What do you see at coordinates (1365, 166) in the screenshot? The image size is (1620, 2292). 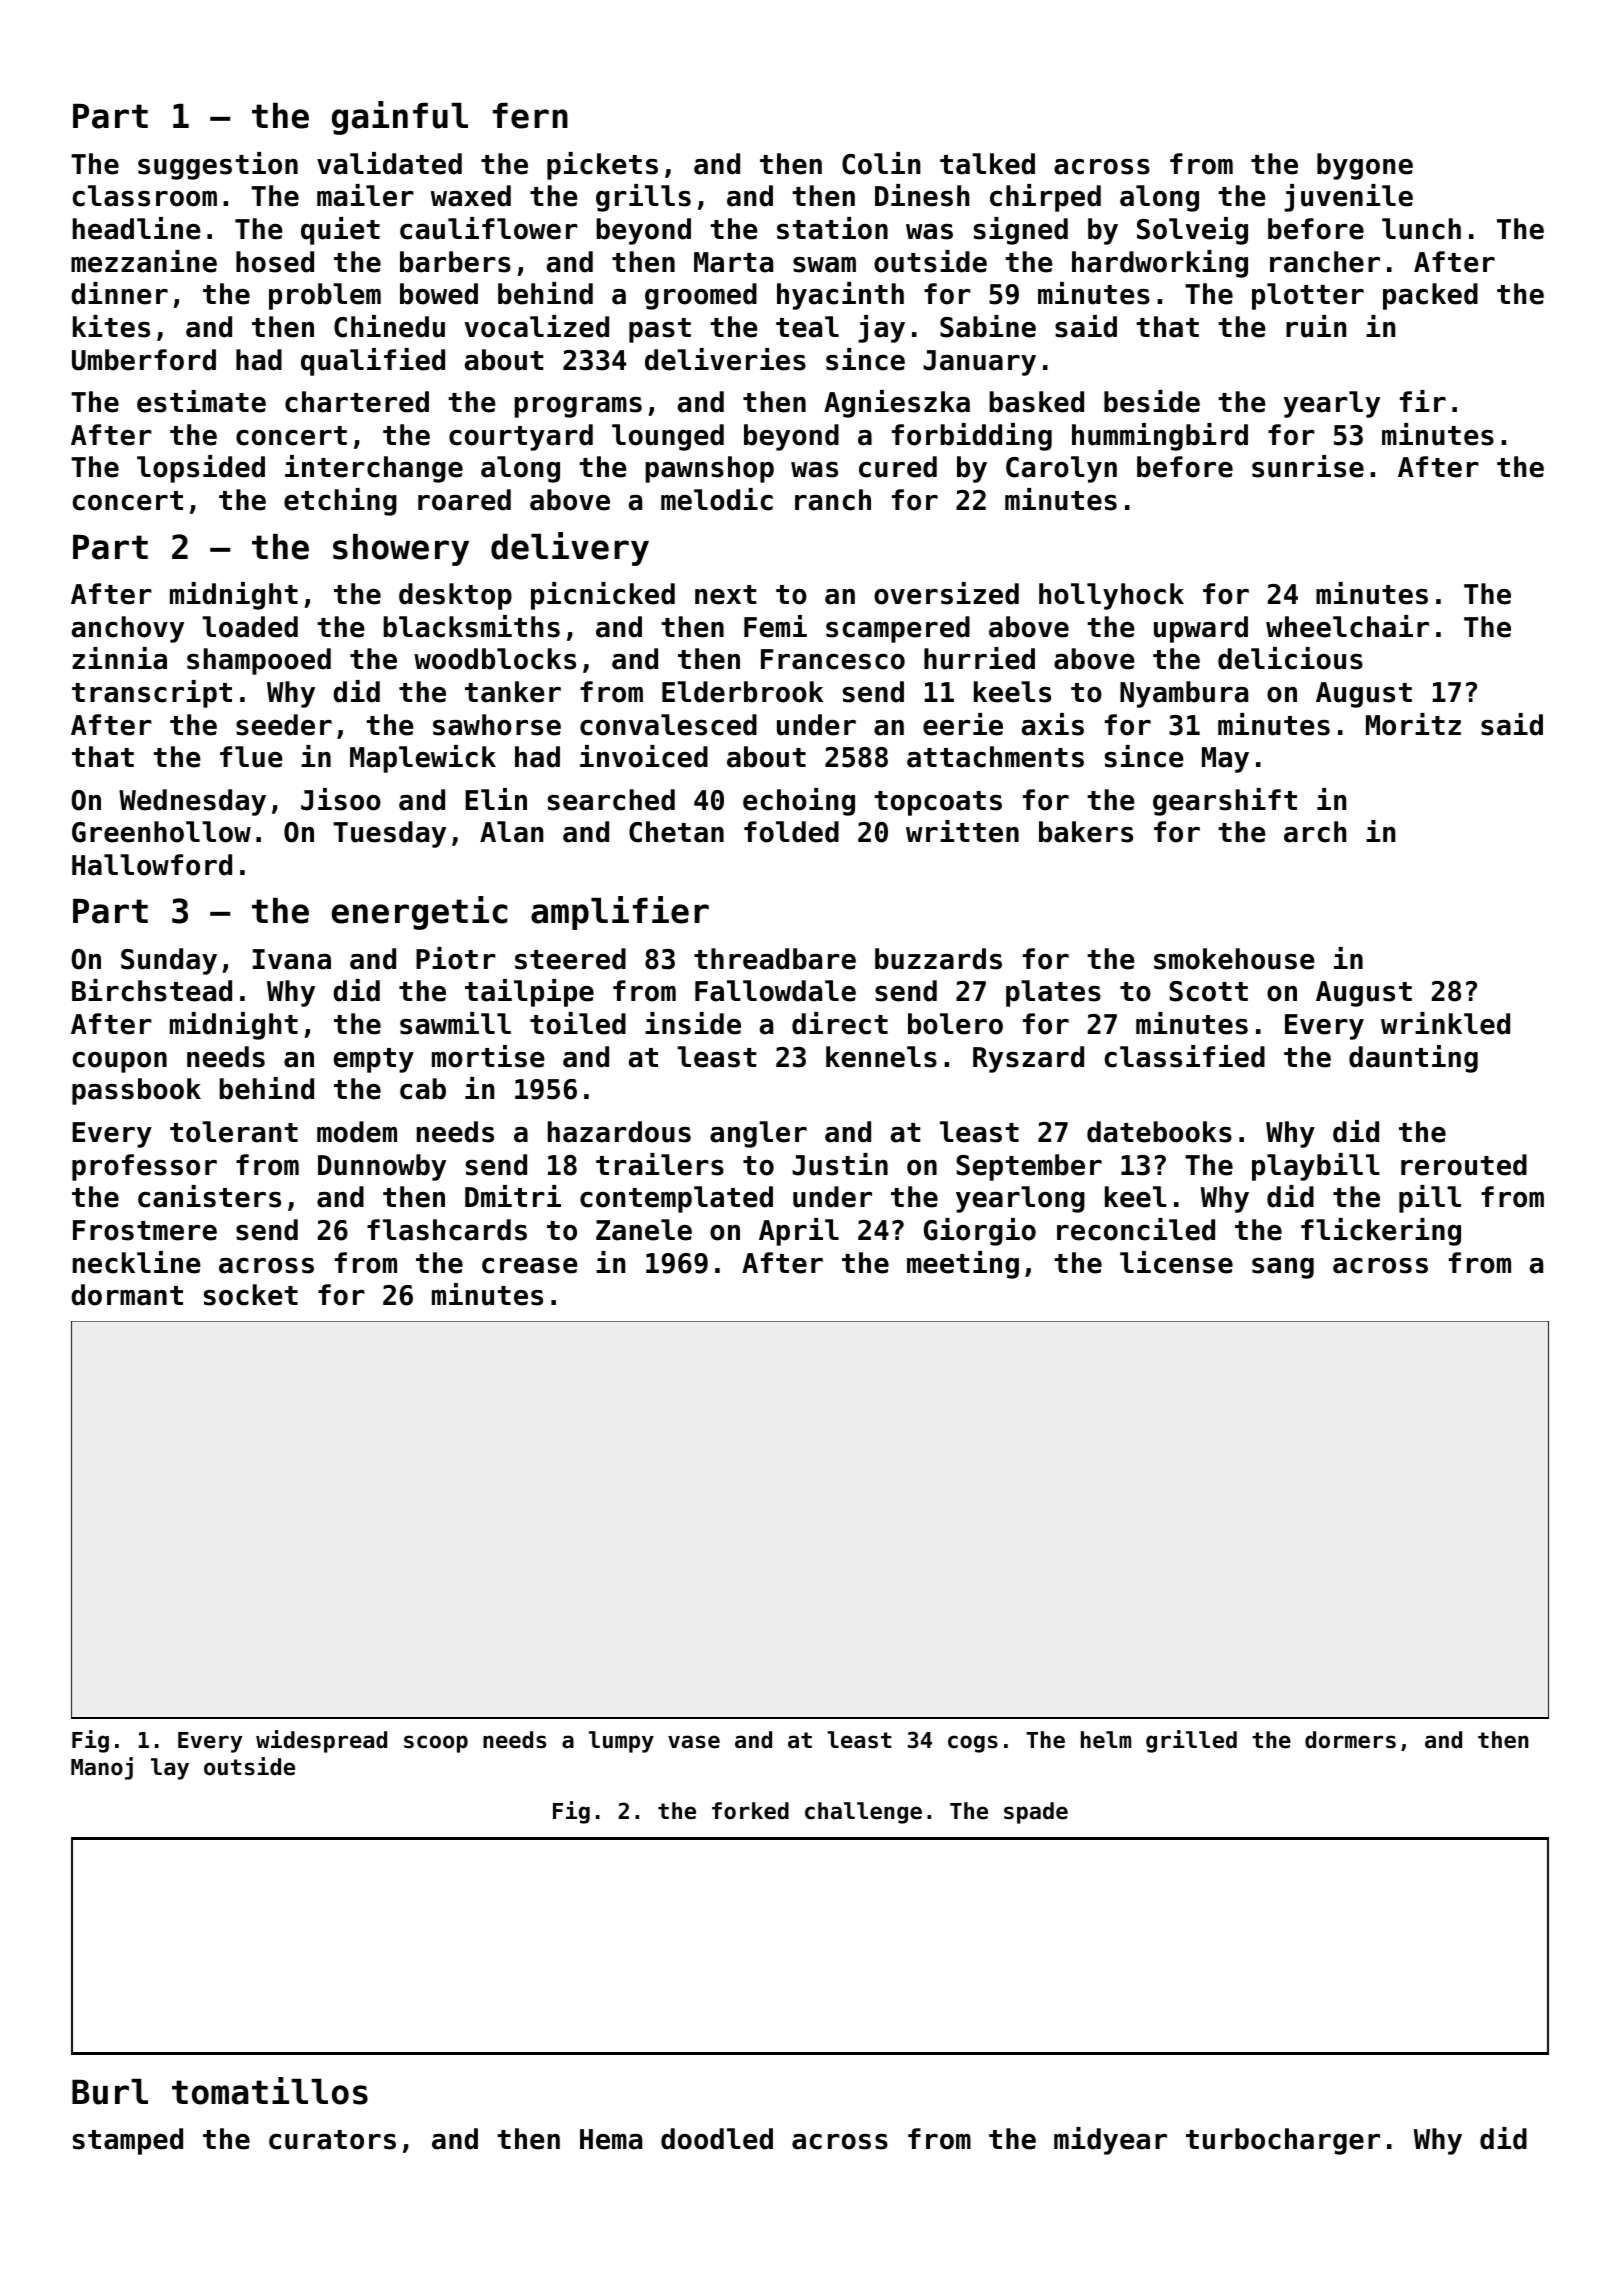 I see `bygone` at bounding box center [1365, 166].
